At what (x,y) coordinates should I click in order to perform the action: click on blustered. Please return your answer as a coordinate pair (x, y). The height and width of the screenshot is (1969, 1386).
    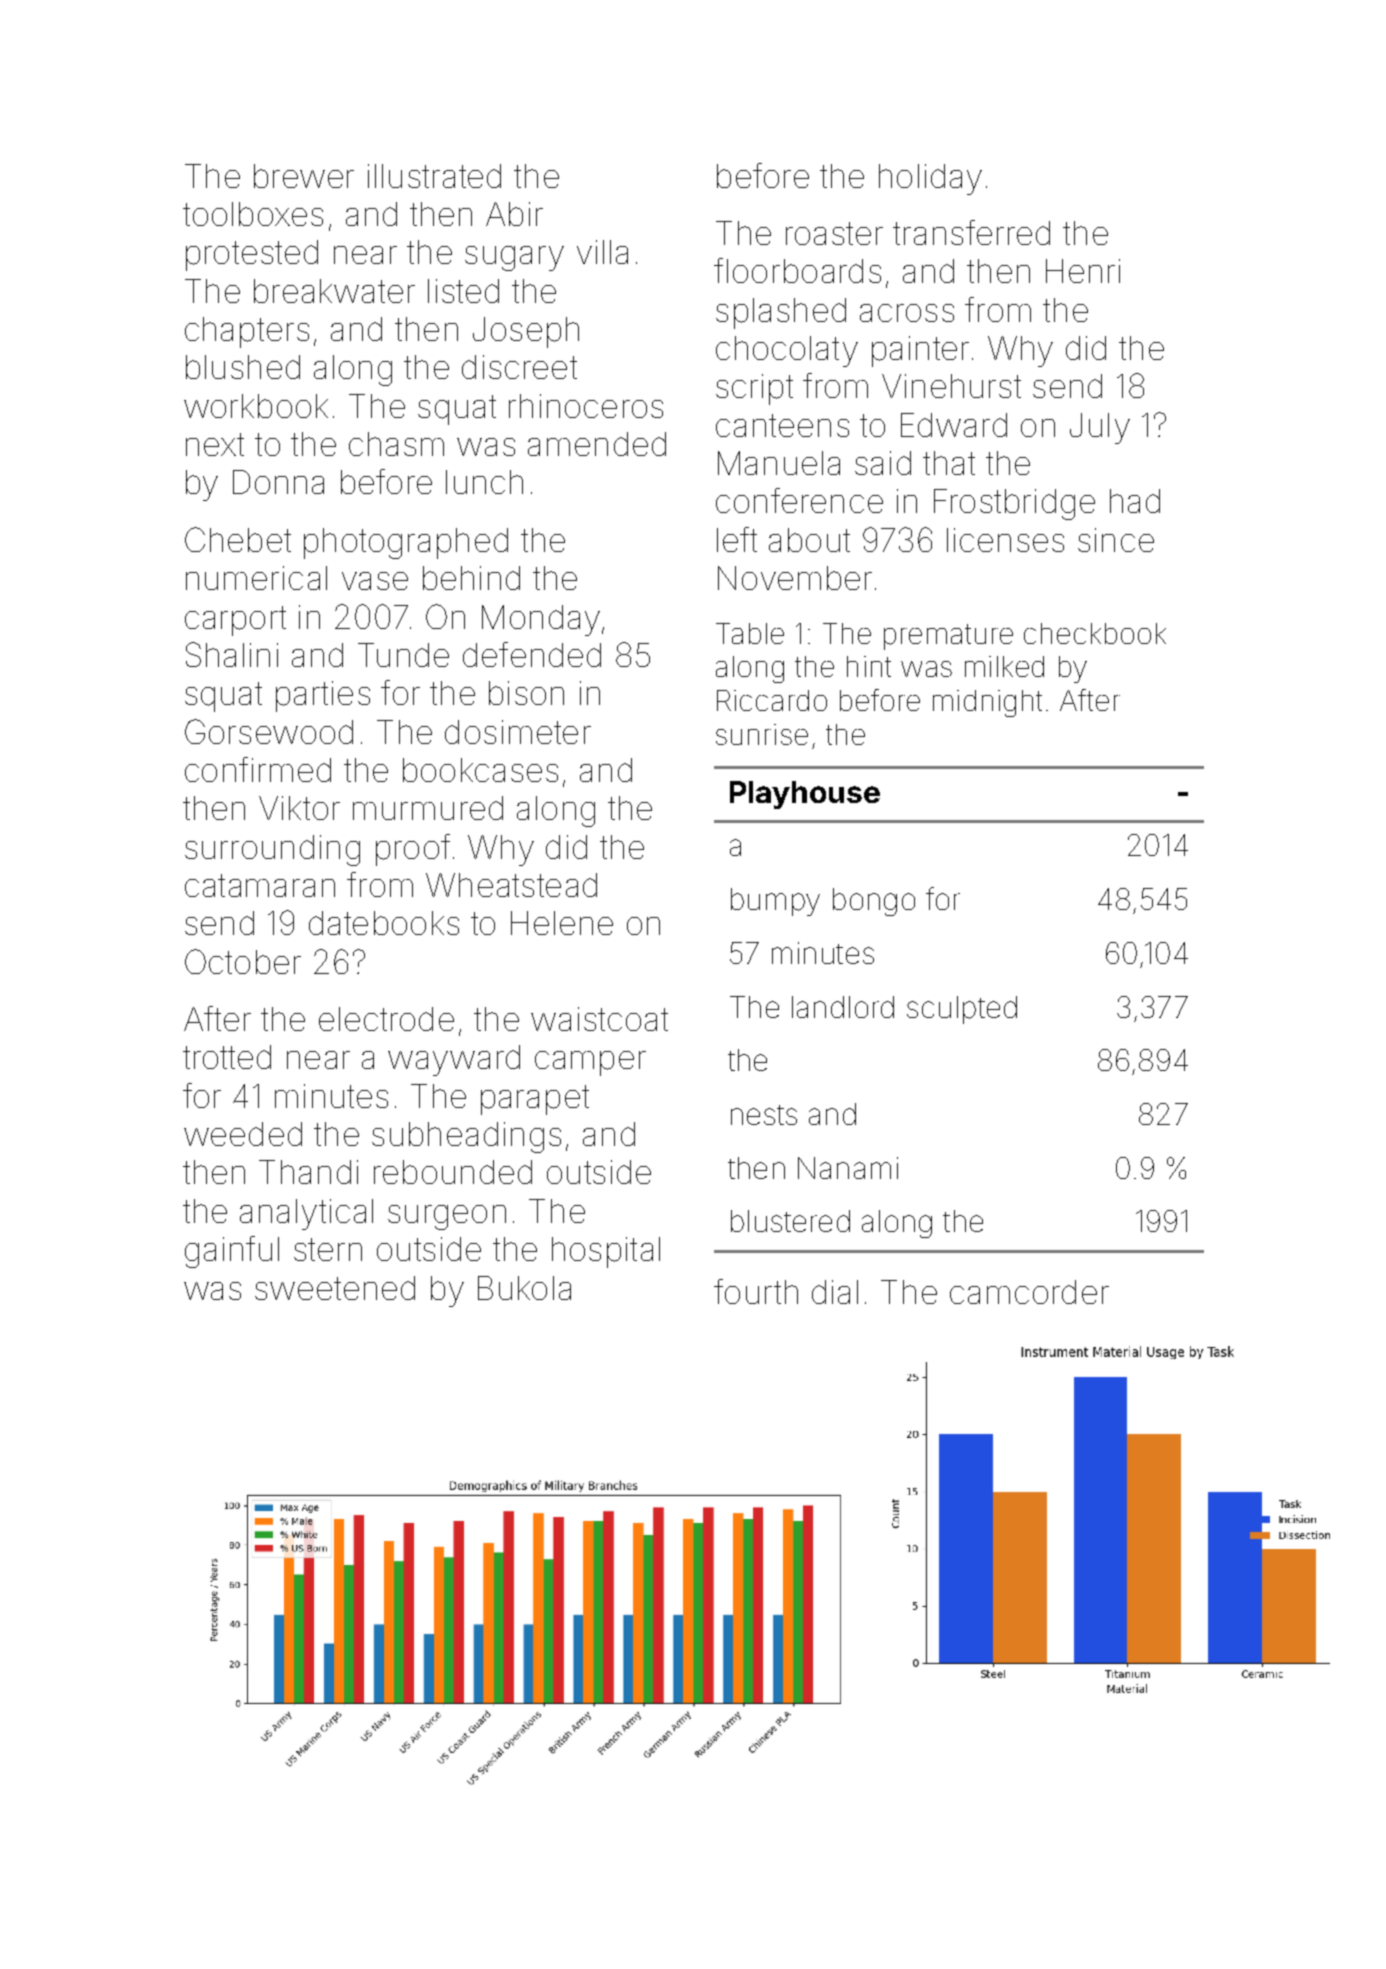
    Looking at the image, I should click on (790, 1221).
